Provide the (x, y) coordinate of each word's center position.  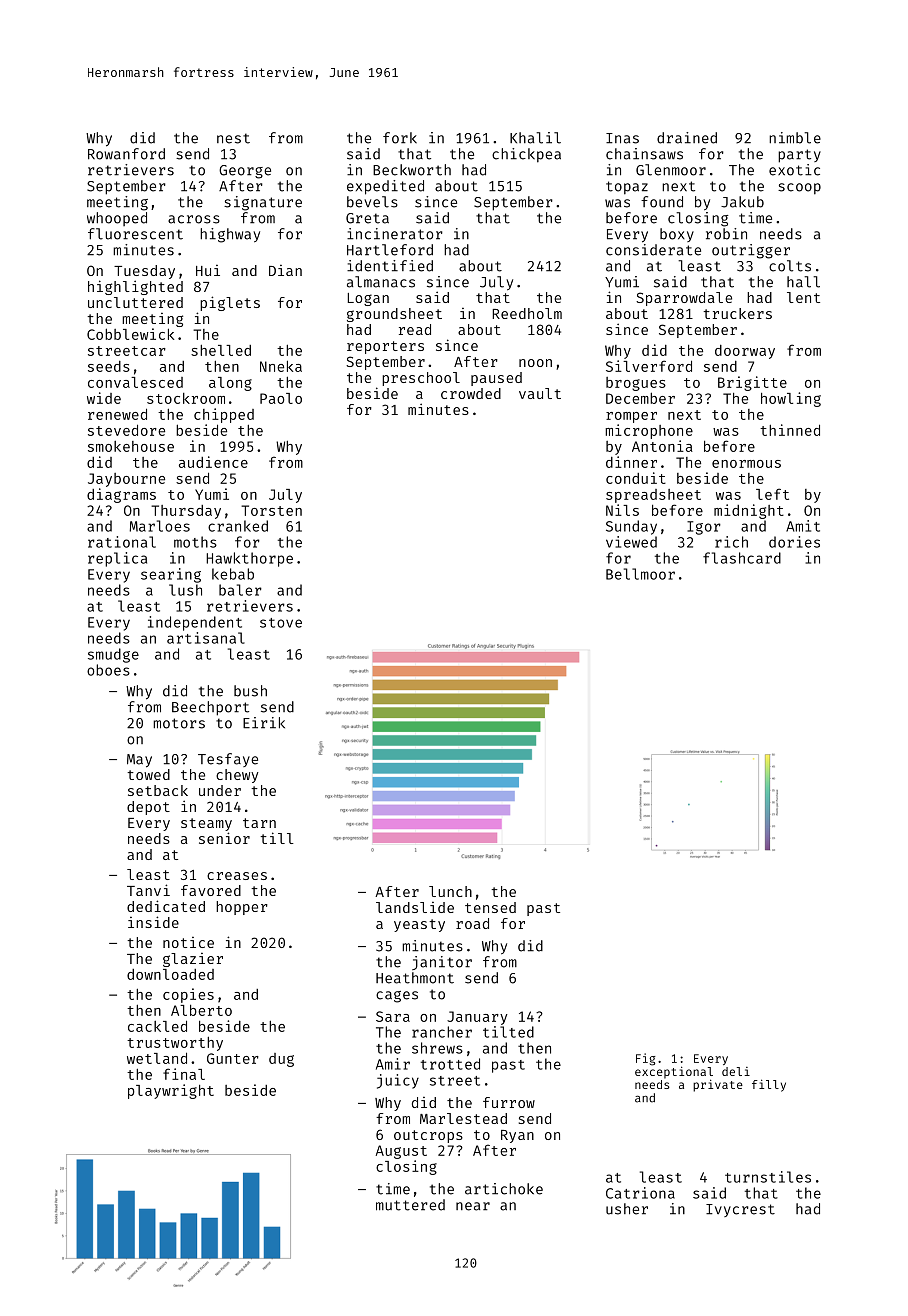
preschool (421, 379)
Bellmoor (640, 574)
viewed (631, 542)
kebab (233, 574)
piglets (230, 303)
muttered (410, 1205)
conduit (636, 478)
